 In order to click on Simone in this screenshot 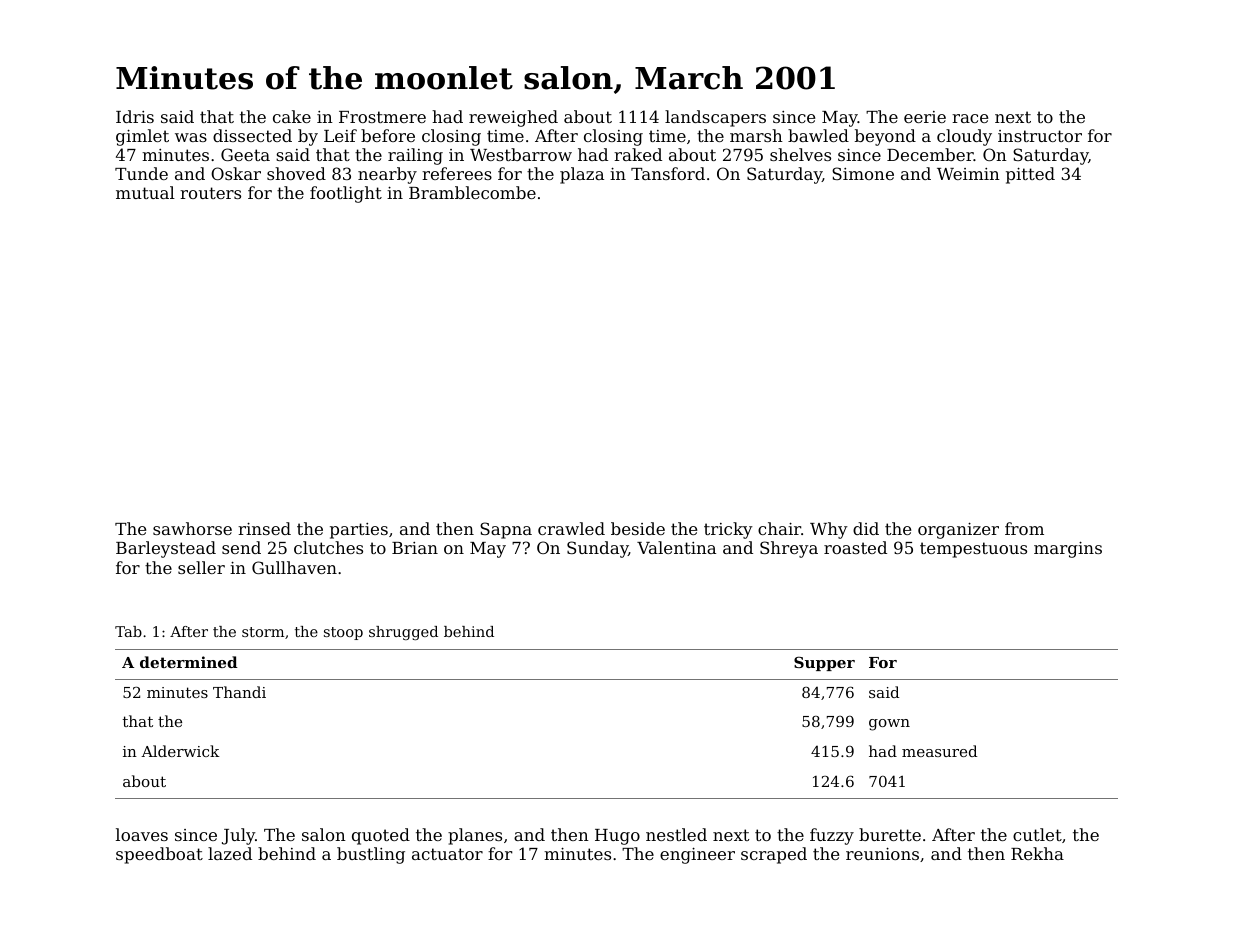, I will do `click(863, 173)`.
